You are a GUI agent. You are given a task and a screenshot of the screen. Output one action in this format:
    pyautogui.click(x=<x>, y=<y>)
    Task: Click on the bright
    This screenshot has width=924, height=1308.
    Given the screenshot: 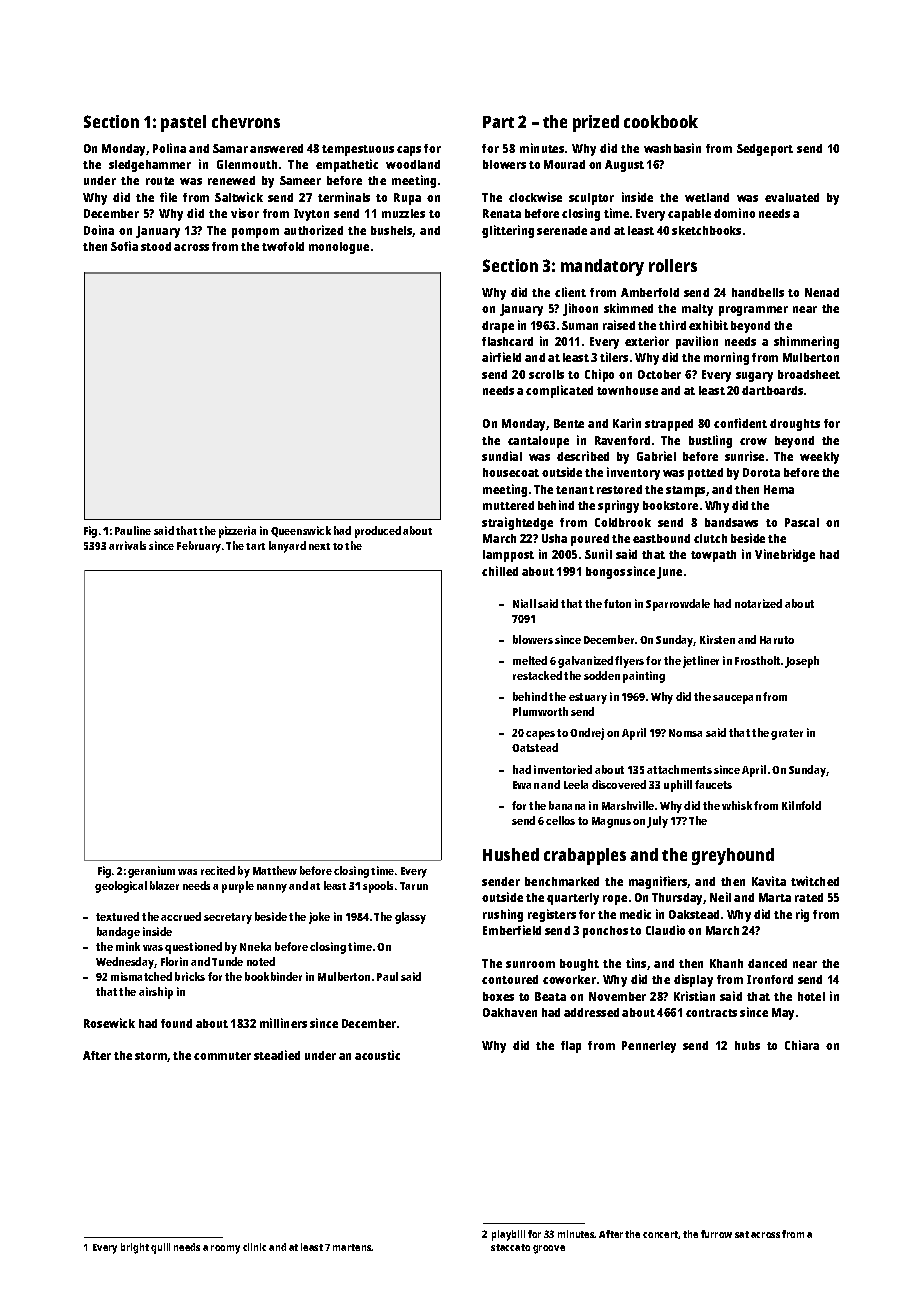 What is the action you would take?
    pyautogui.click(x=135, y=1248)
